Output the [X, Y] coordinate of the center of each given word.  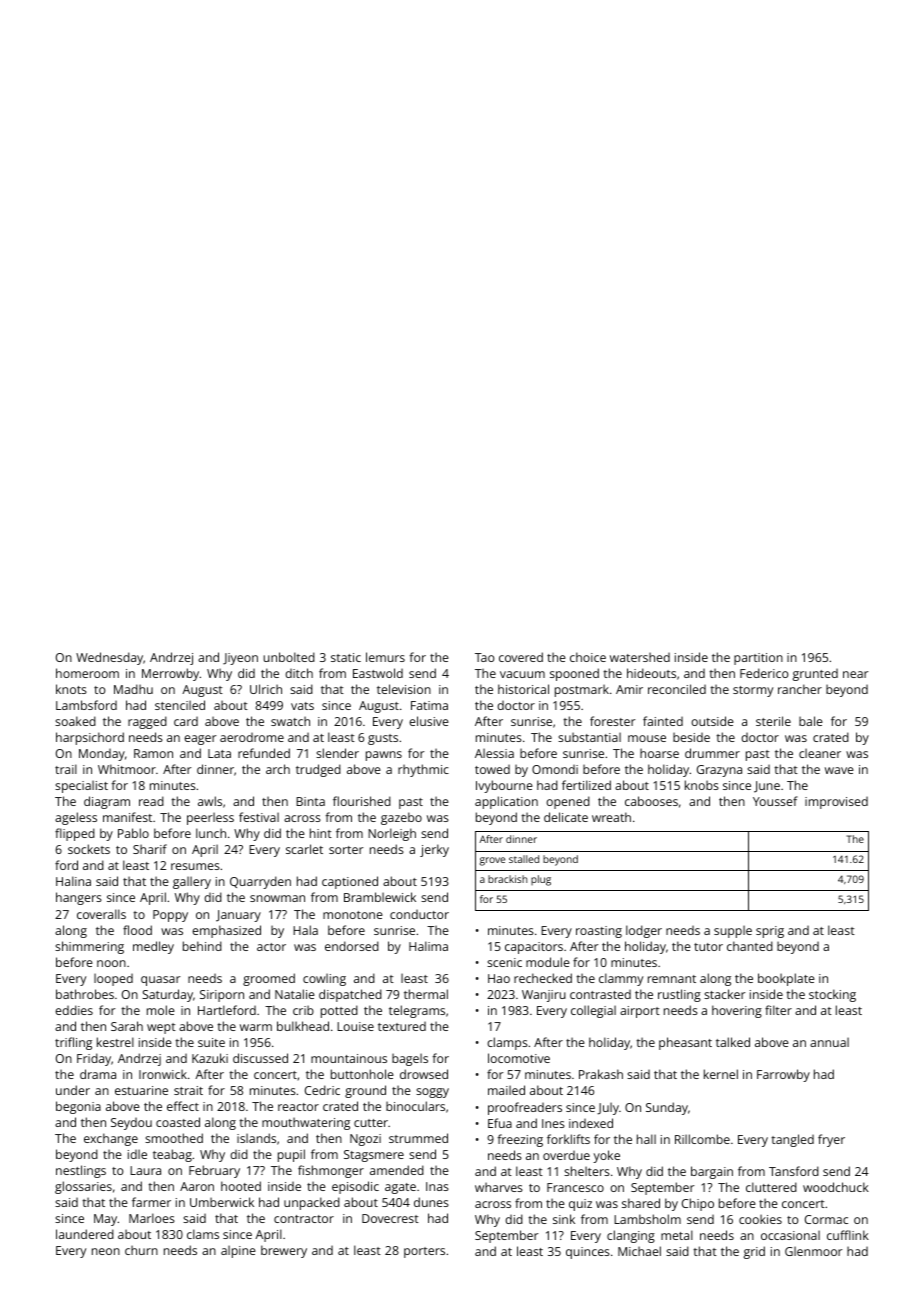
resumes [195, 866]
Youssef [775, 801]
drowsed [424, 1074]
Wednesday [109, 658]
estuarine [141, 1090]
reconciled [677, 689]
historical [523, 689]
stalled [524, 859]
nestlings [81, 1171]
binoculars [415, 1106]
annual [829, 1042]
